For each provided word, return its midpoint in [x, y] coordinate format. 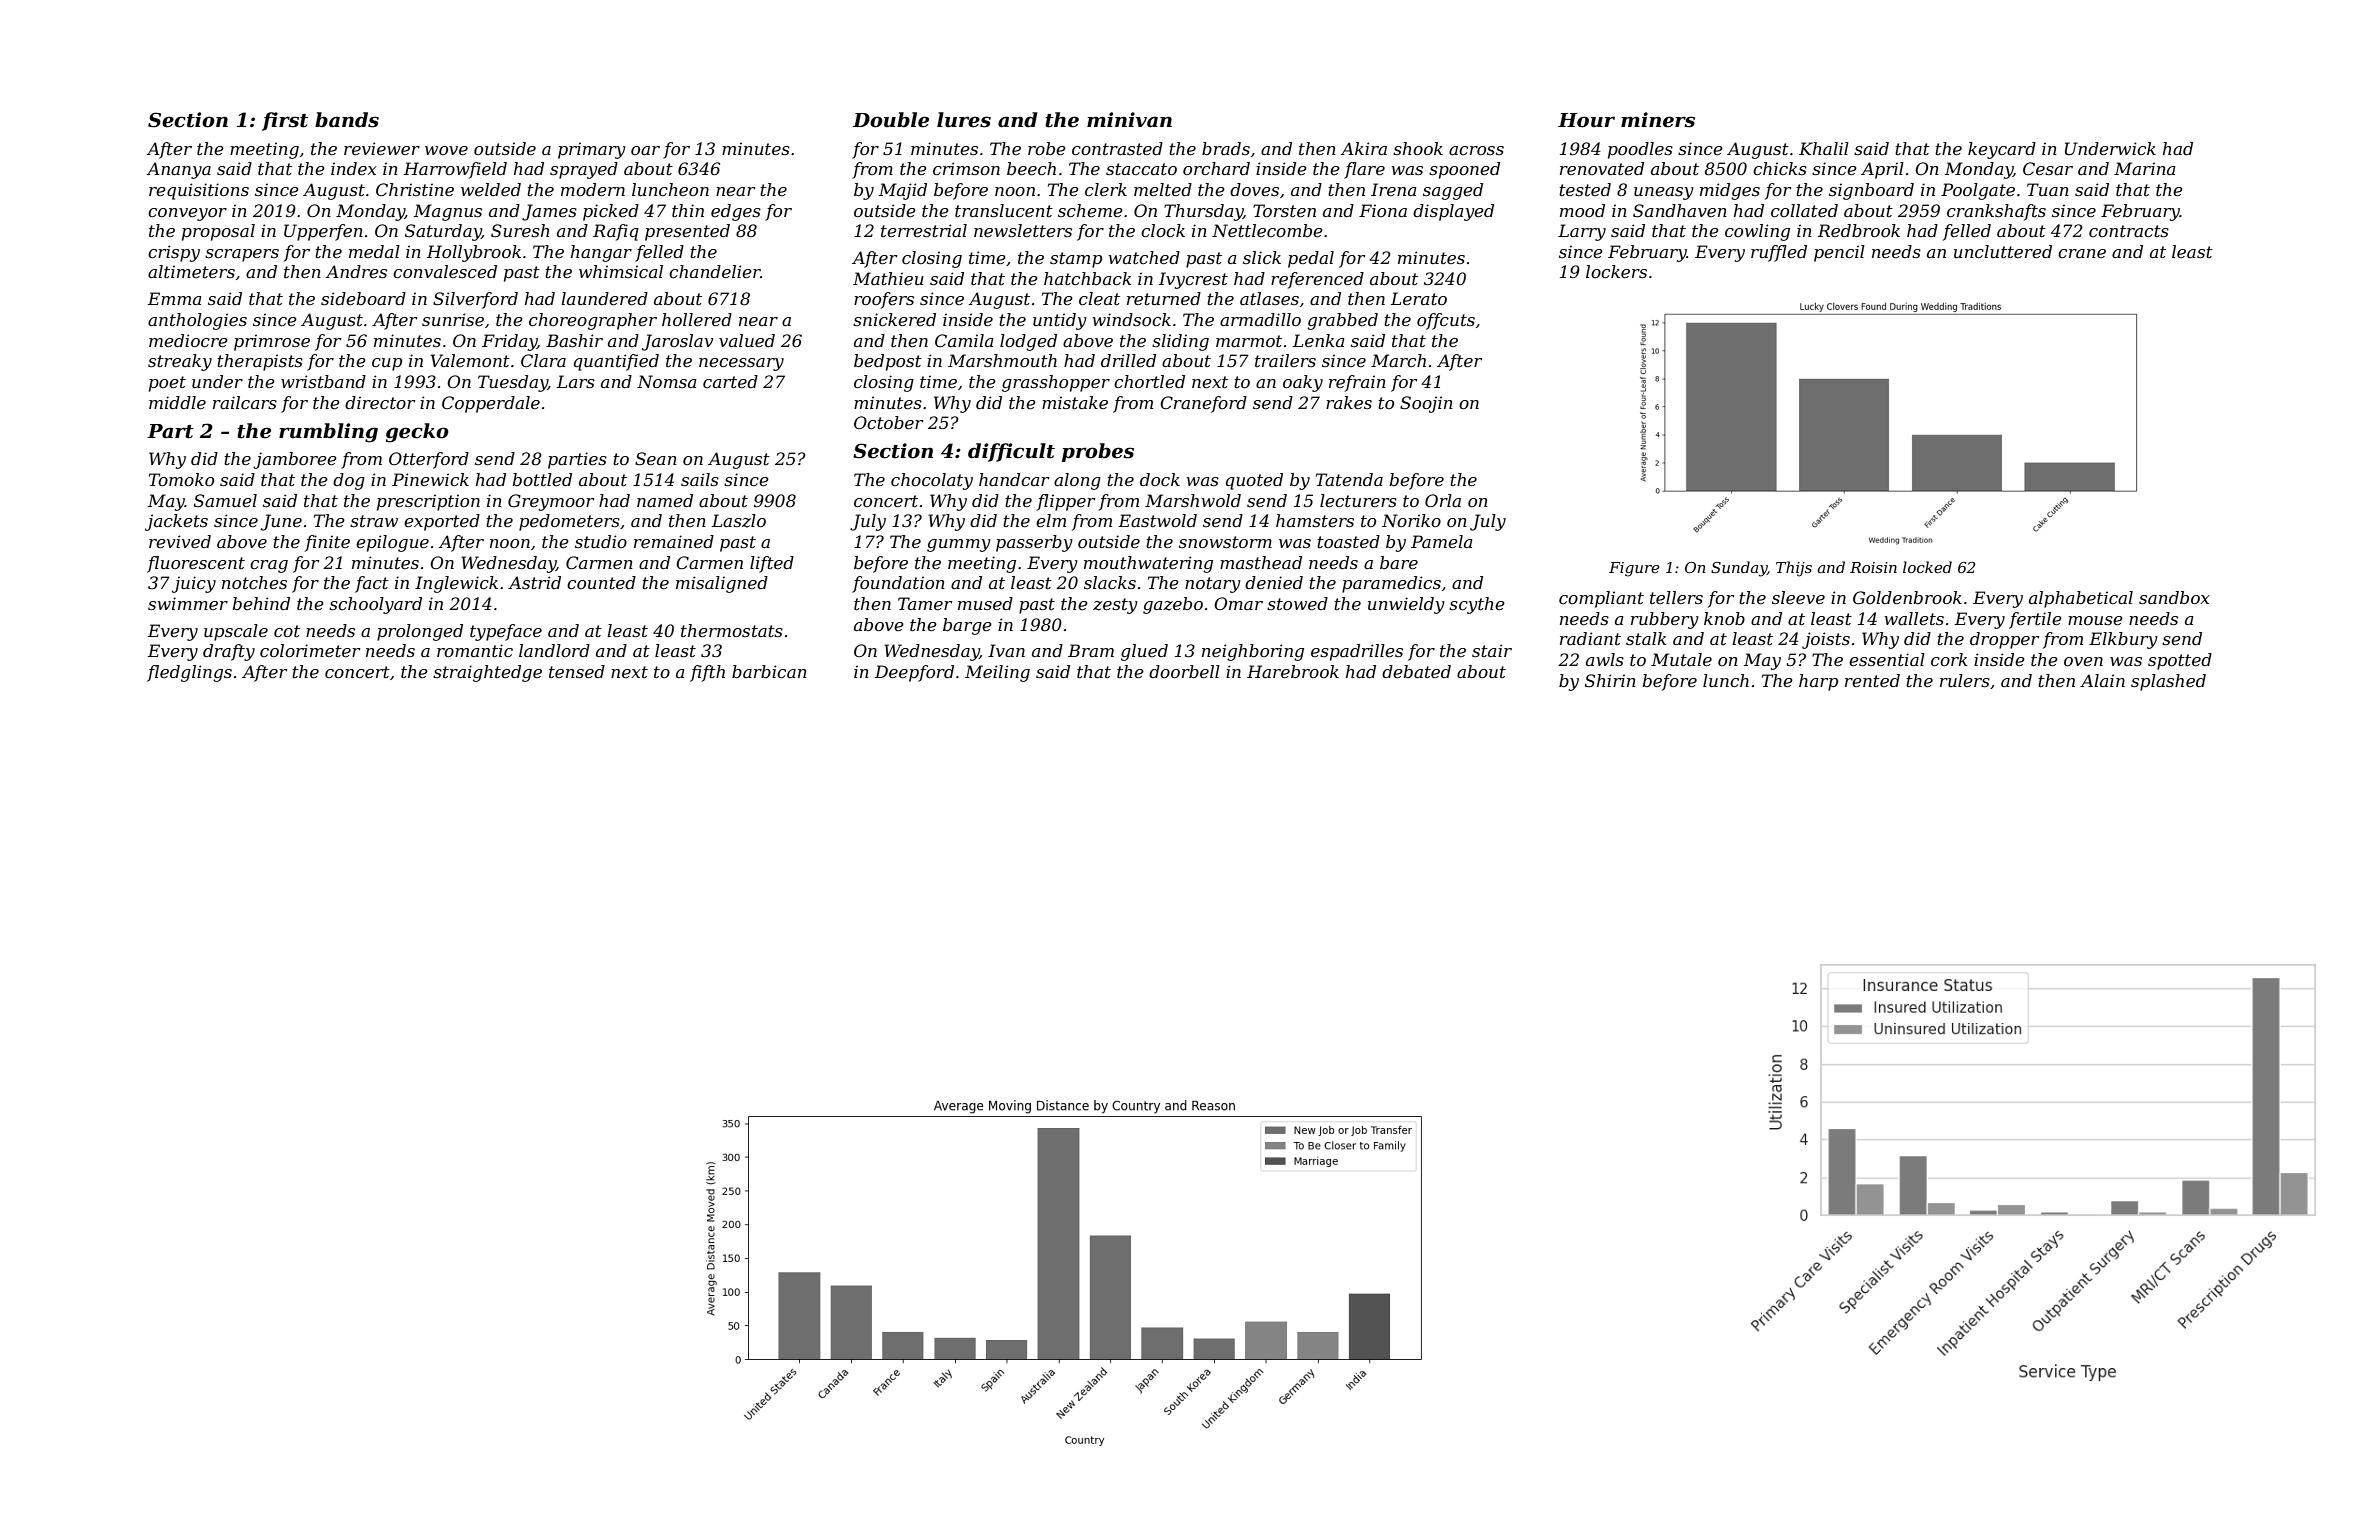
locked [1927, 567]
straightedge [487, 673]
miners [1658, 120]
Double [891, 120]
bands [347, 120]
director [380, 402]
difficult [1011, 452]
